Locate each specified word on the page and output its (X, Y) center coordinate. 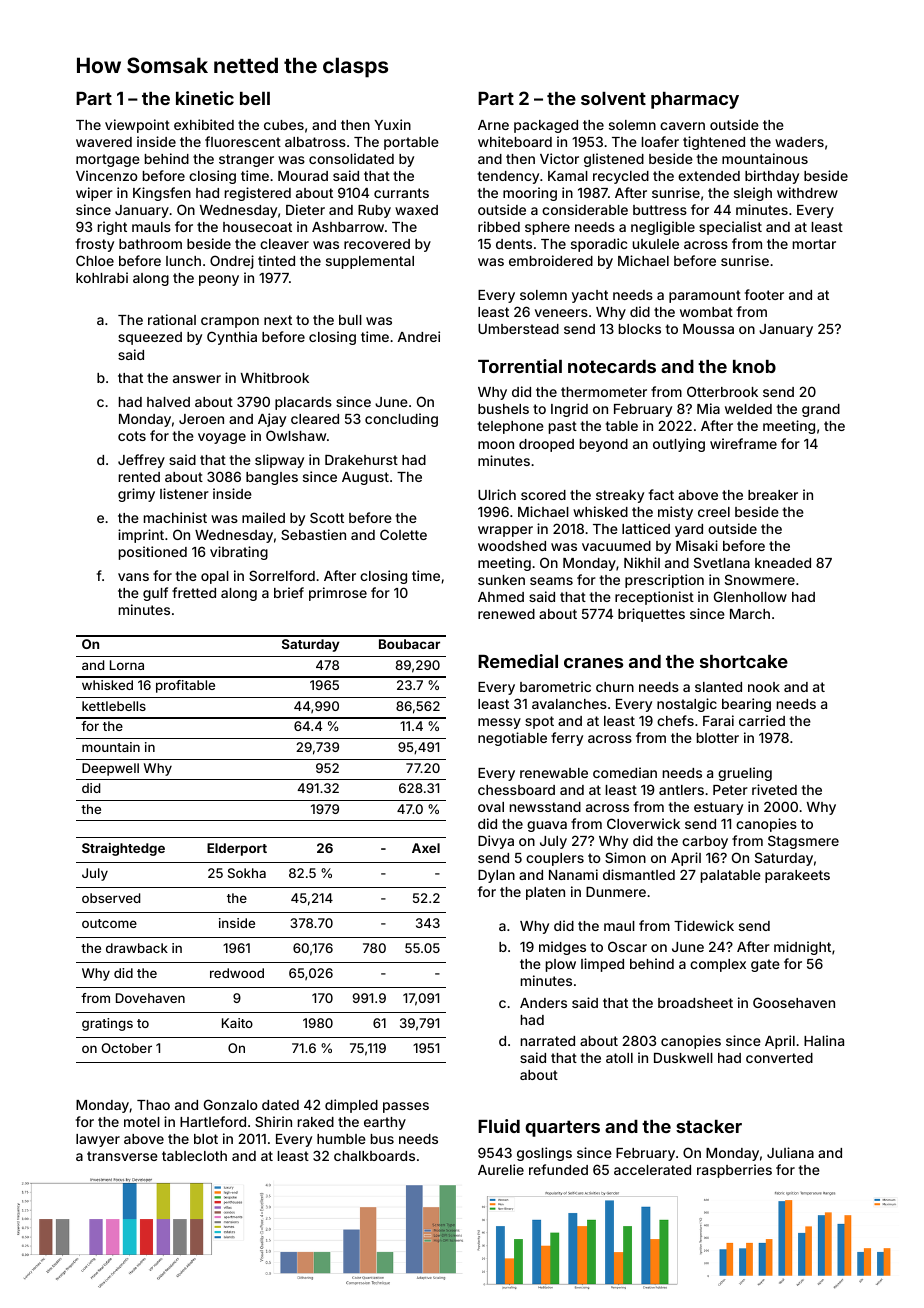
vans (133, 577)
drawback (137, 948)
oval (491, 807)
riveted (774, 789)
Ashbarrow (348, 227)
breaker (773, 495)
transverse (122, 1156)
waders (799, 142)
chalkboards (374, 1156)
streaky (620, 496)
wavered (104, 142)
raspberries (734, 1171)
